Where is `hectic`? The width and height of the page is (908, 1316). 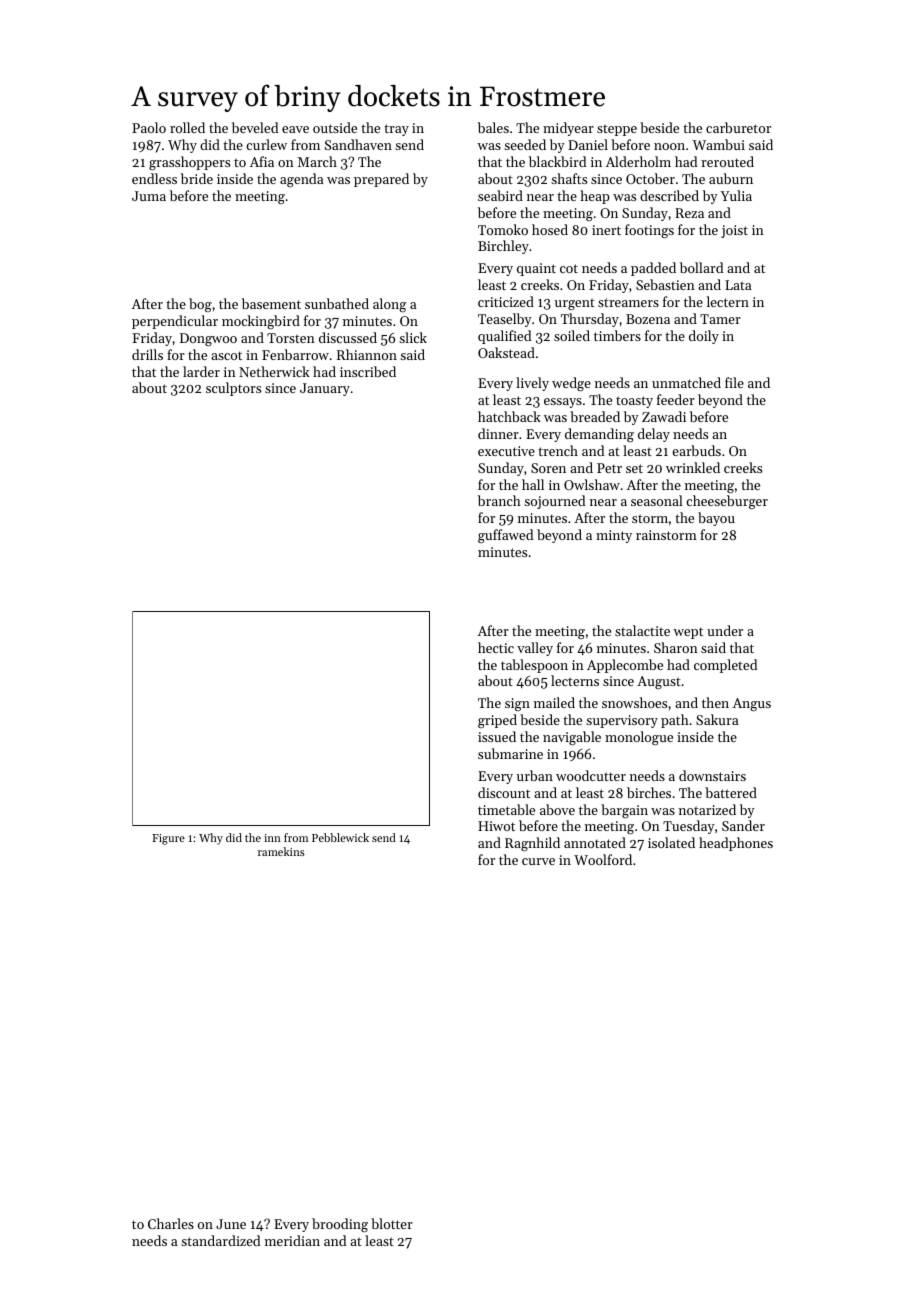 hectic is located at coordinates (496, 647).
